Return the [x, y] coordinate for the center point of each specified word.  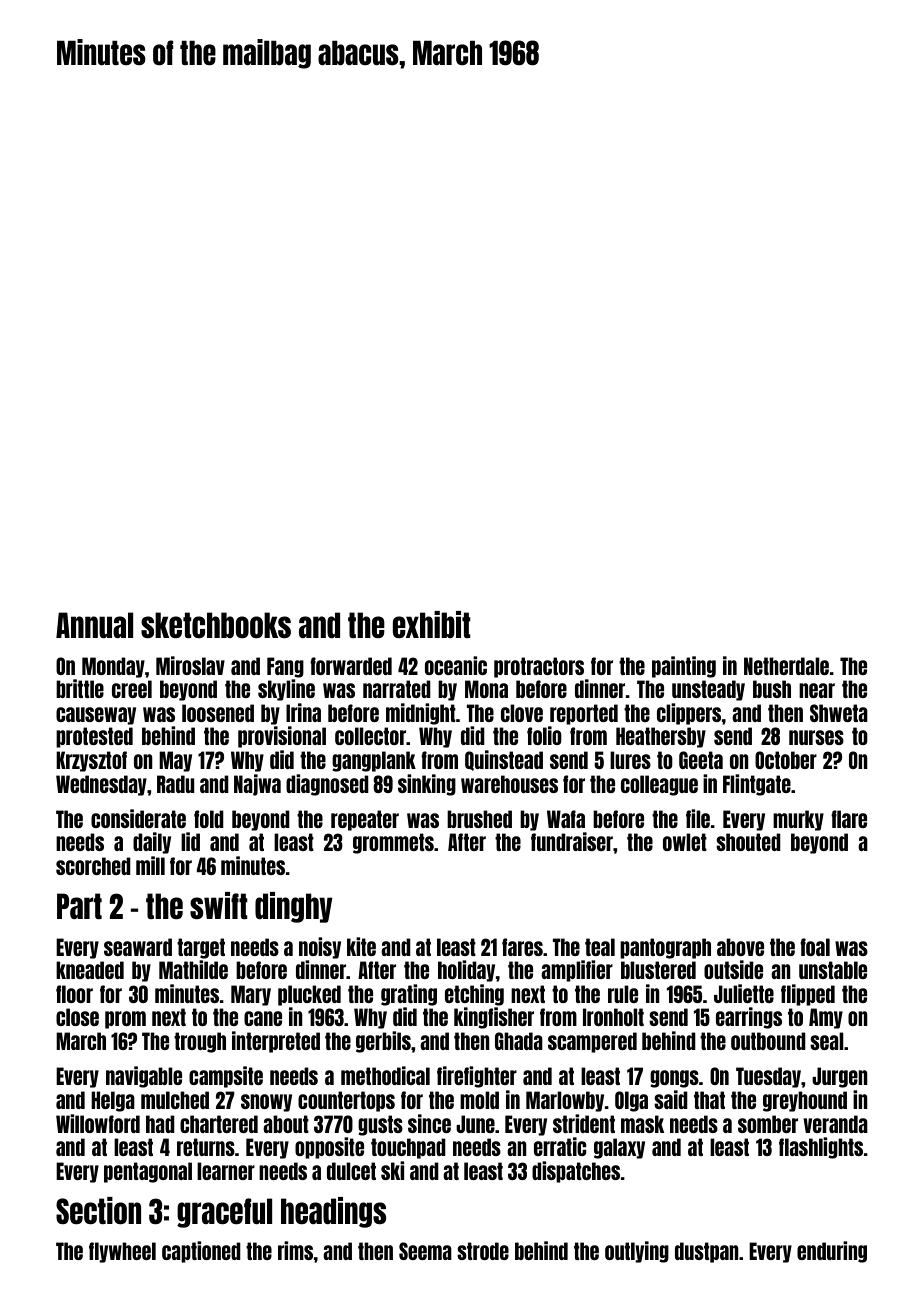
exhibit [431, 624]
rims [295, 1250]
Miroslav [190, 665]
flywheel [122, 1252]
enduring [832, 1252]
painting [684, 667]
